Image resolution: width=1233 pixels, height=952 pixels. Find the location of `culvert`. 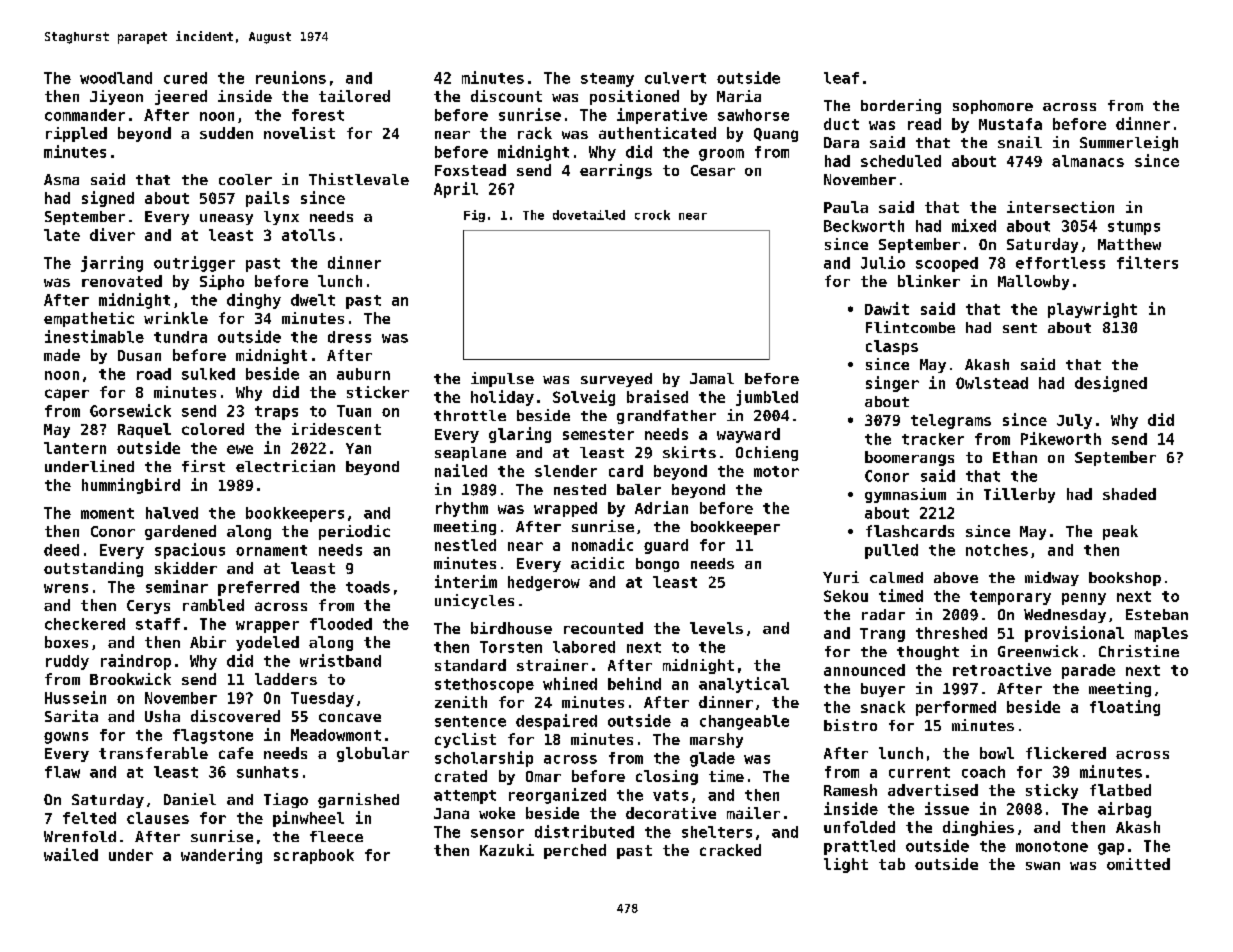

culvert is located at coordinates (675, 78).
